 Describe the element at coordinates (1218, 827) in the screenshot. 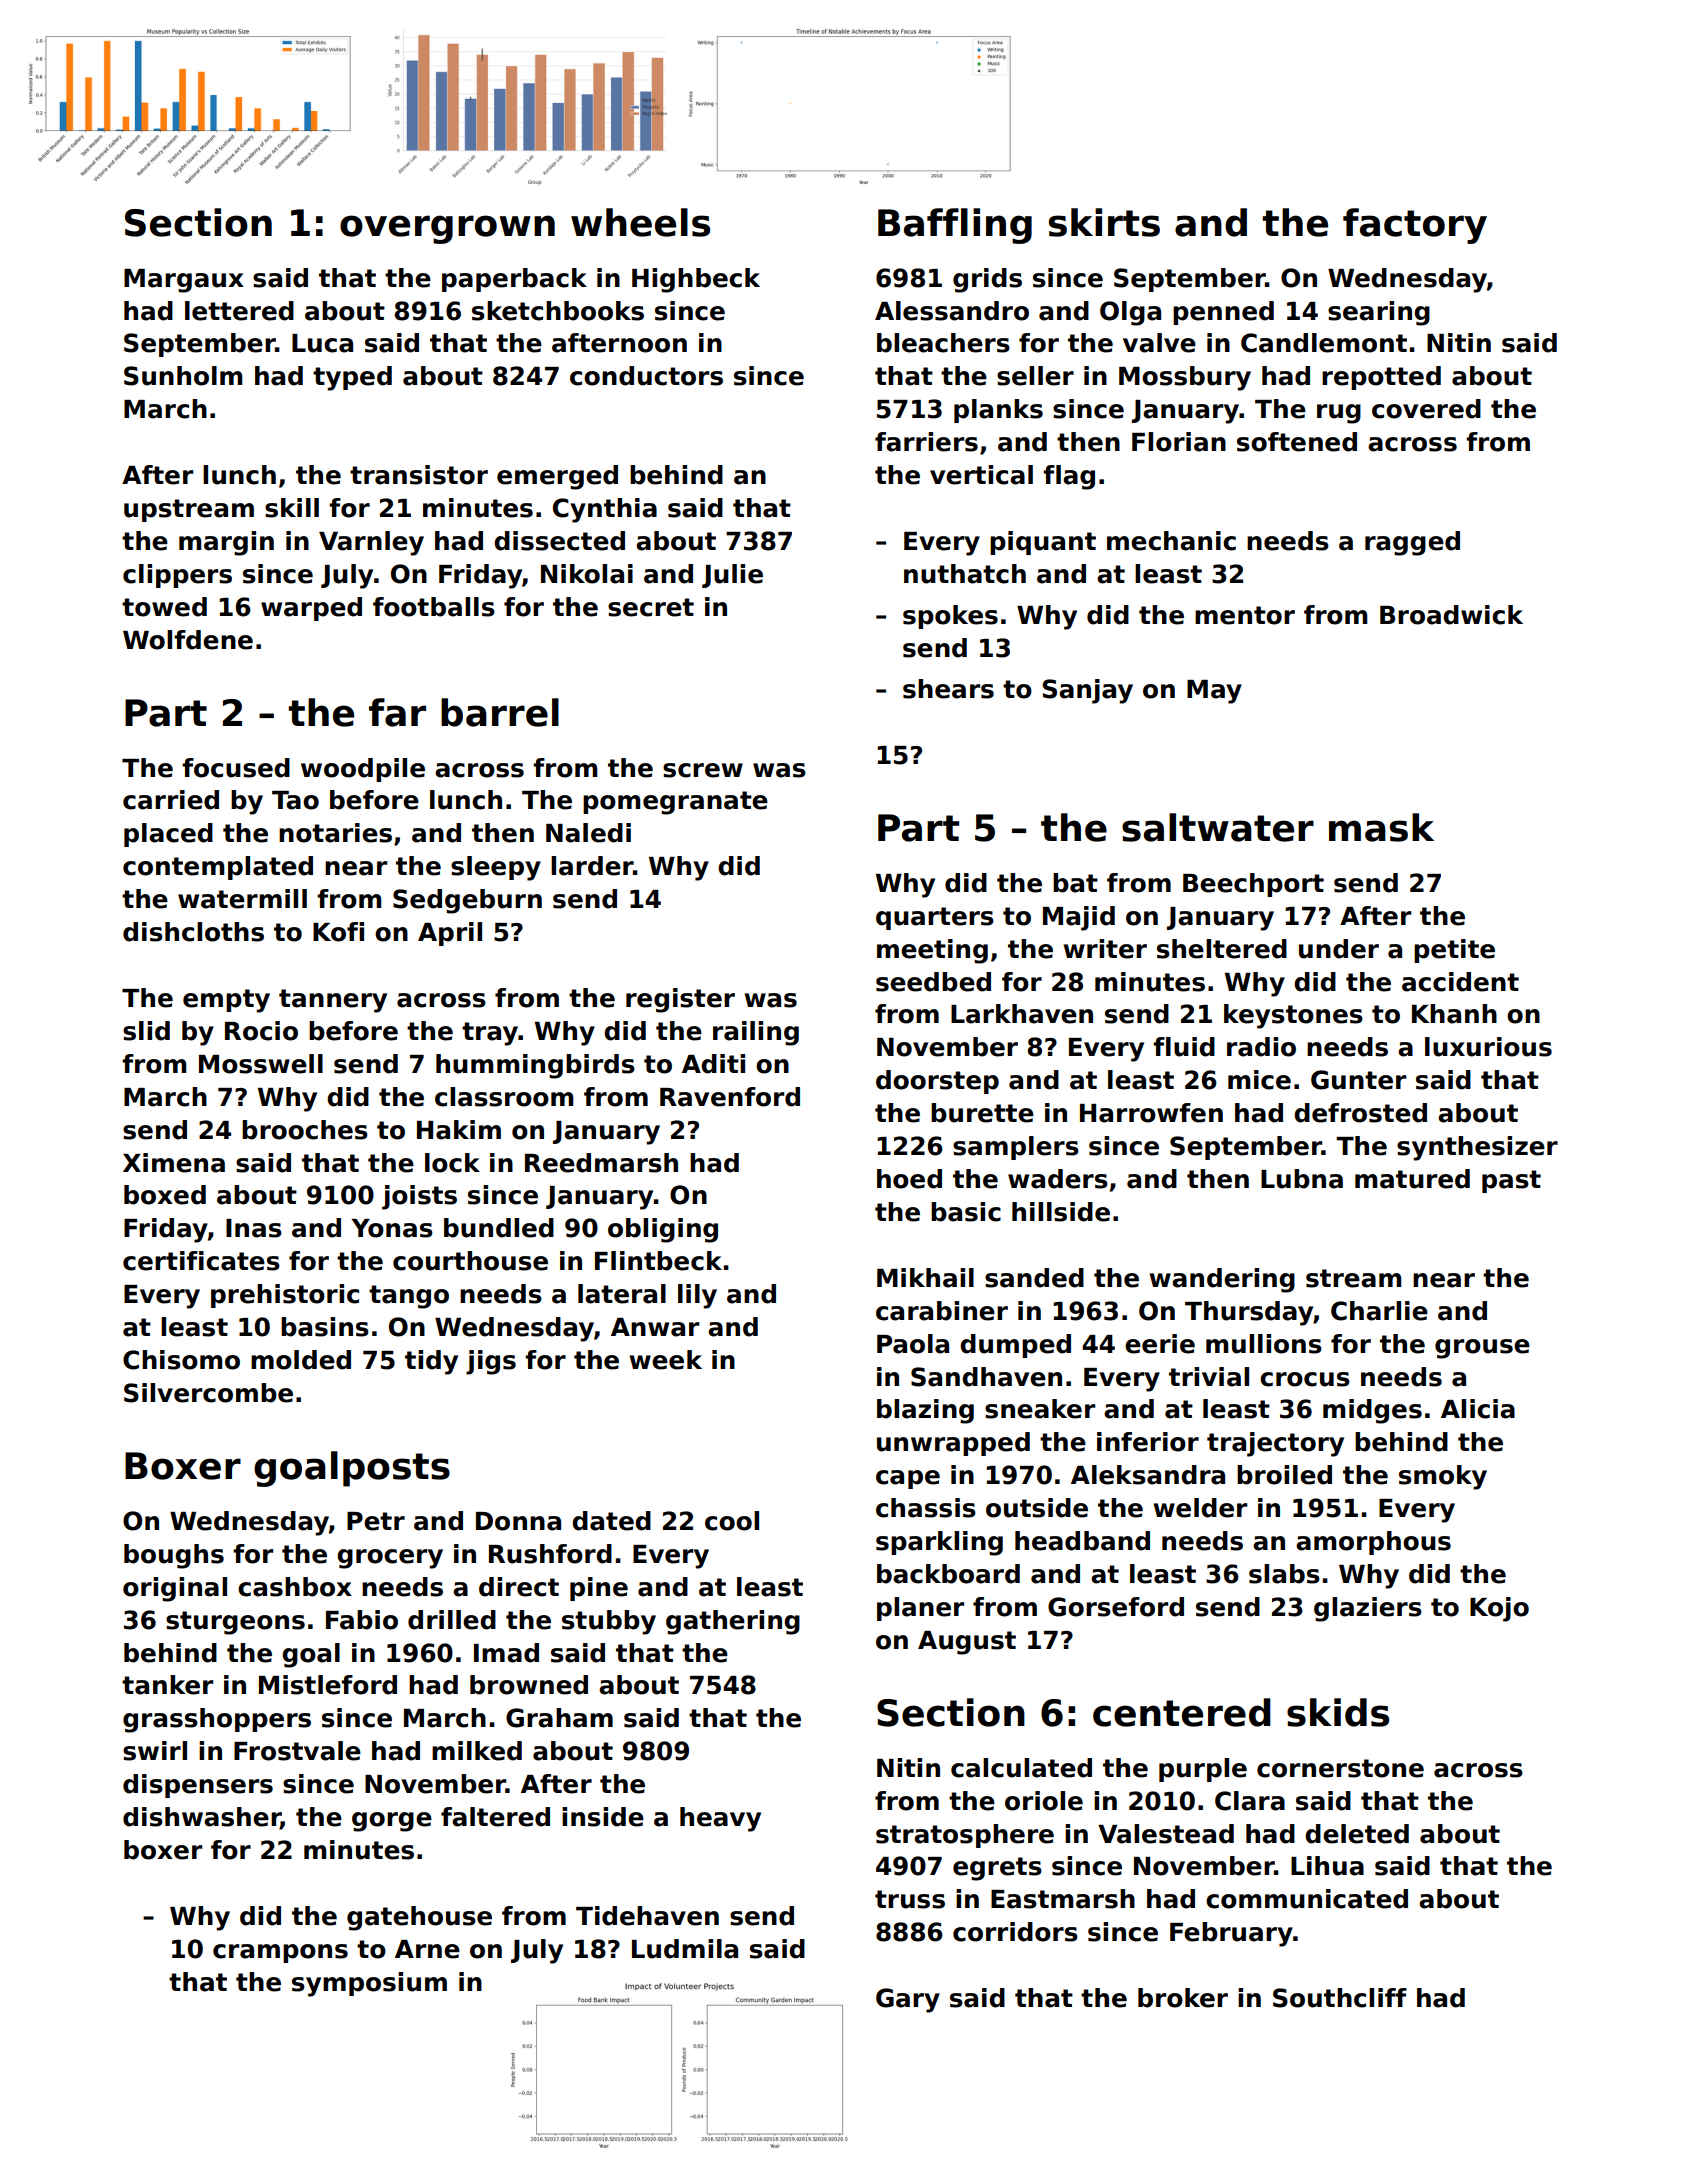

I see `saltwater` at that location.
